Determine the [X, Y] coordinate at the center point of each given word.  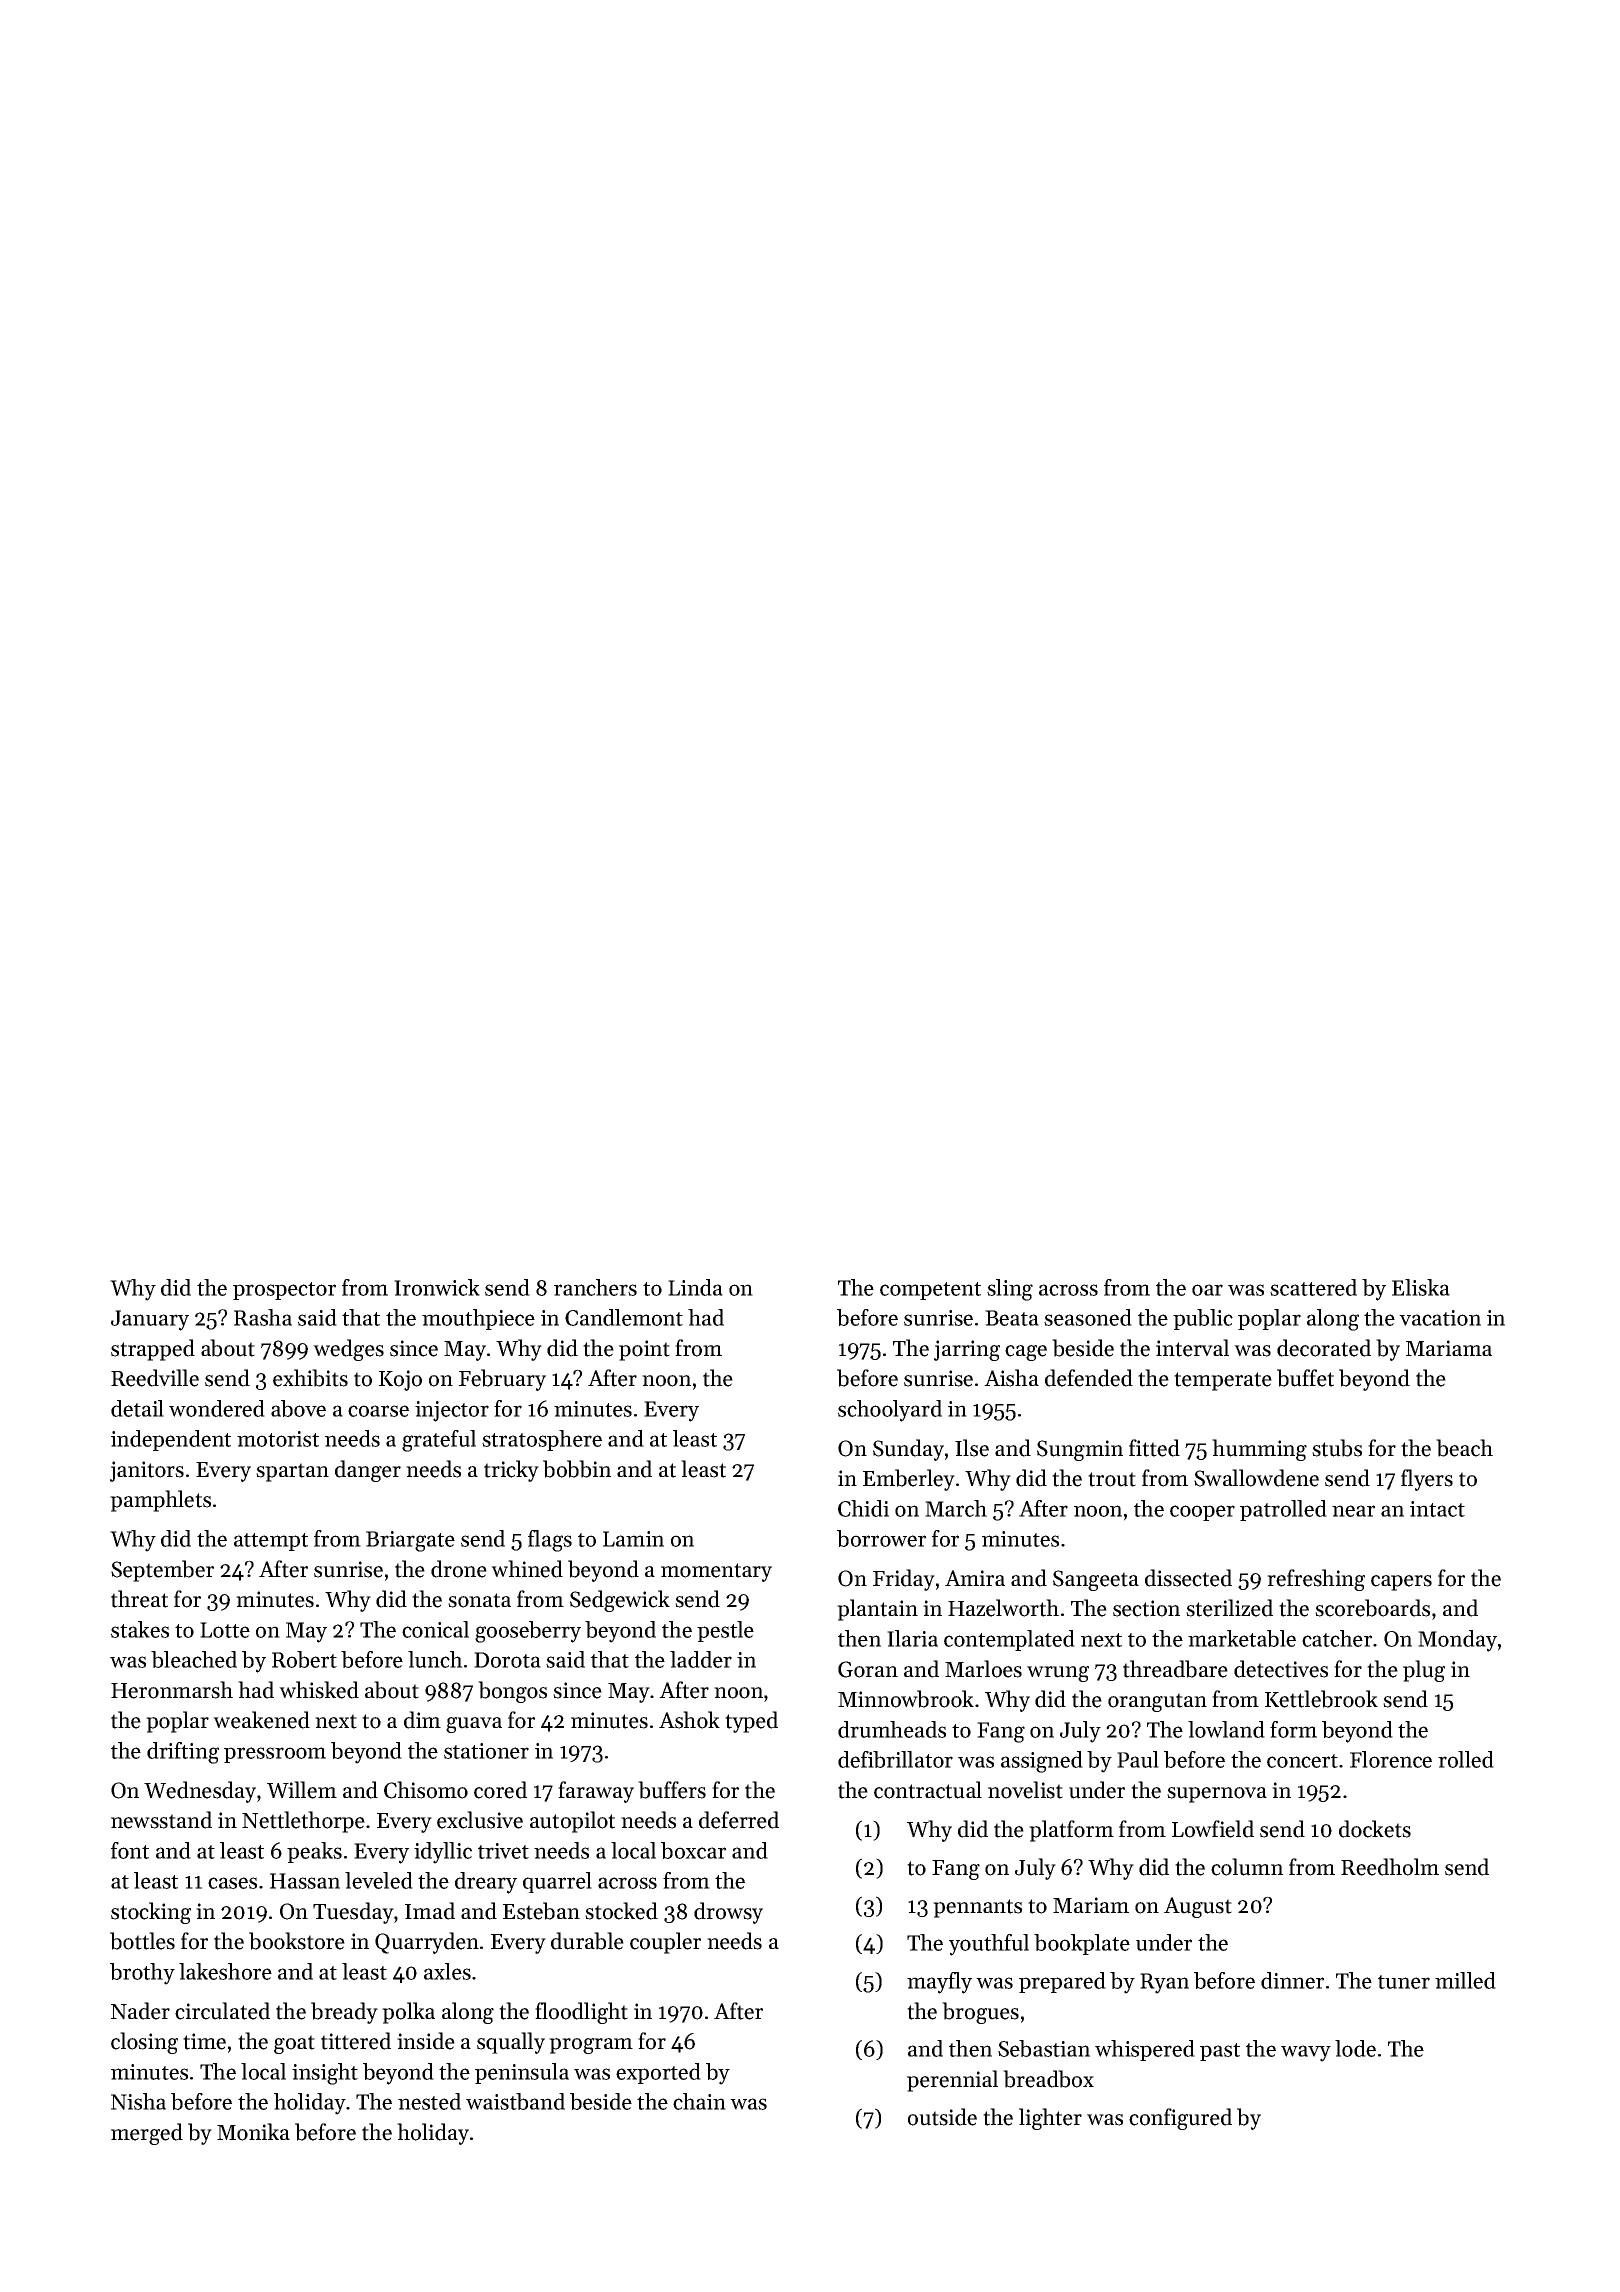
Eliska [1421, 1287]
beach [1464, 1448]
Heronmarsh [172, 1690]
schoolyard [890, 1411]
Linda [695, 1287]
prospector [284, 1291]
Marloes [983, 1669]
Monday [1457, 1641]
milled [1465, 1980]
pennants [977, 1908]
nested [429, 2101]
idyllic [443, 1853]
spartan [292, 1472]
